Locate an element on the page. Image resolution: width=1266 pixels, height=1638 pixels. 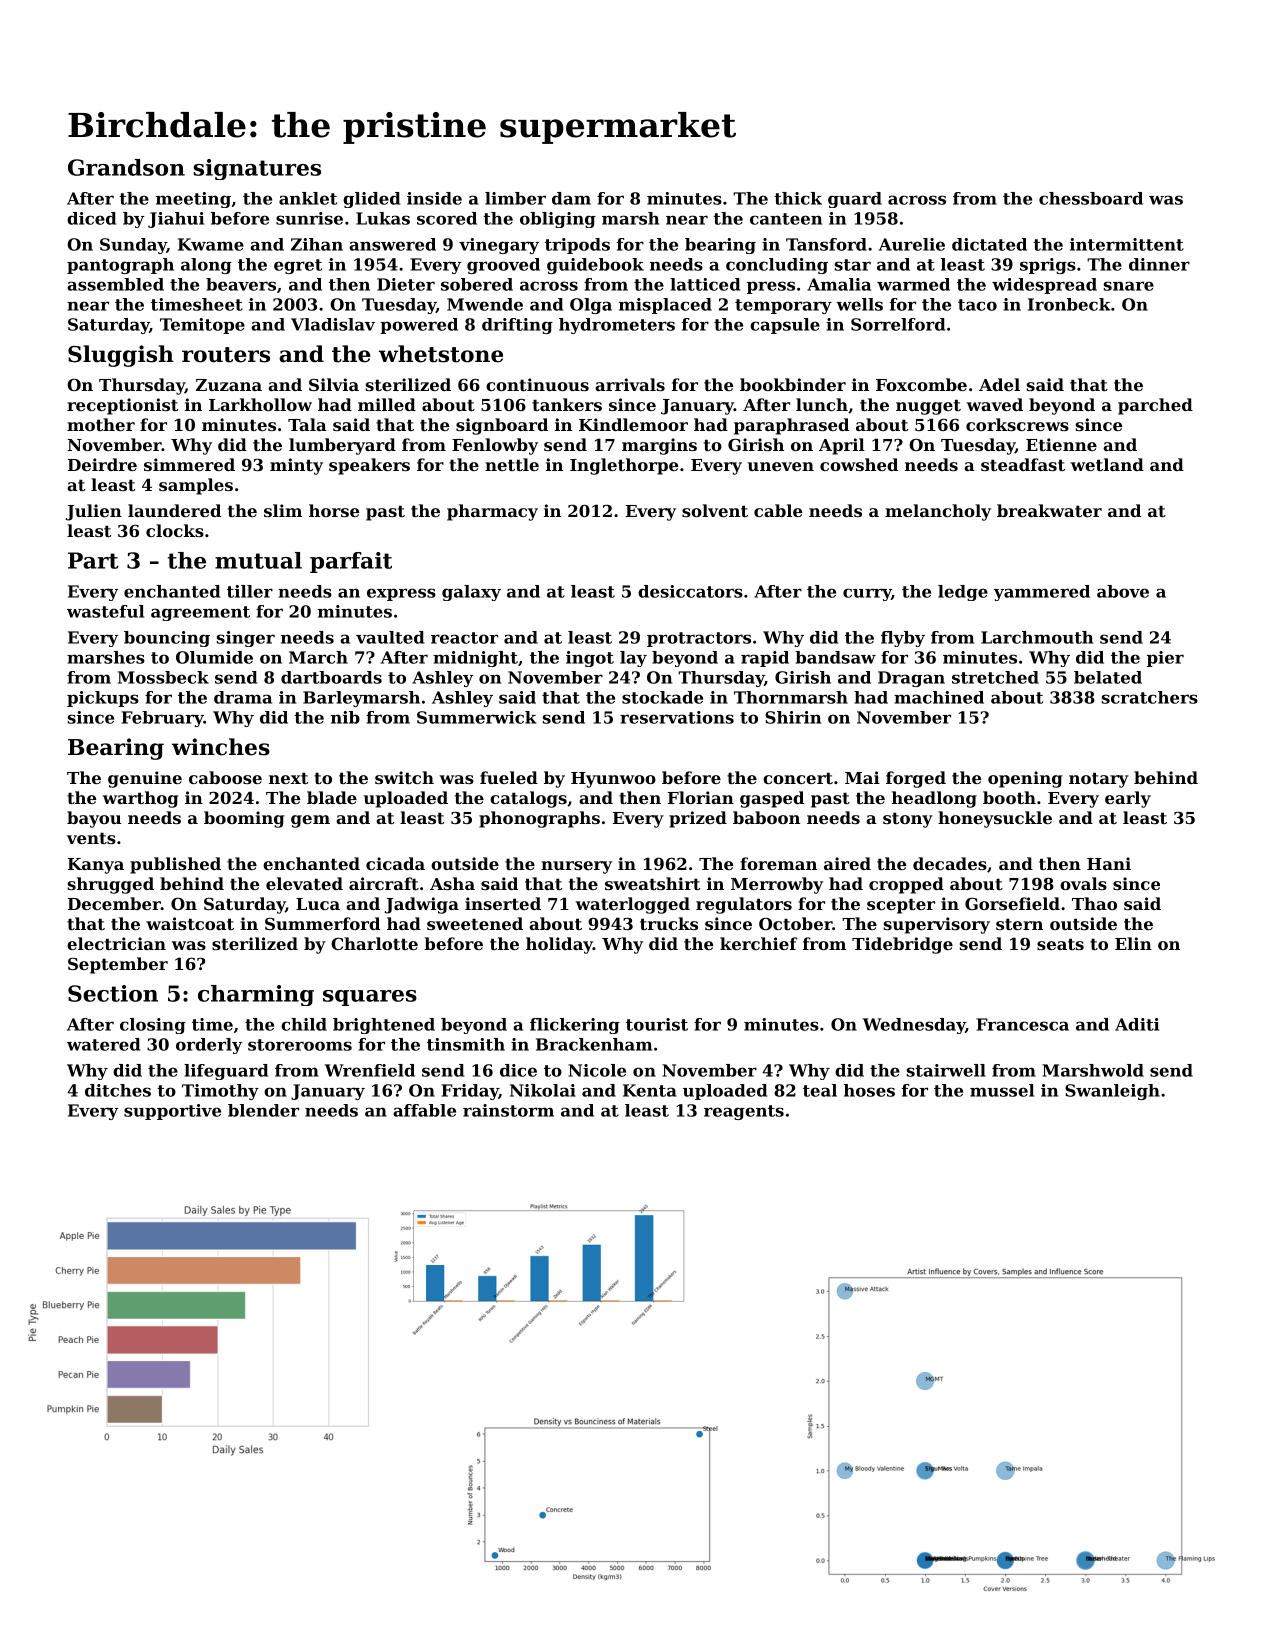
Ironbeck is located at coordinates (1069, 304).
